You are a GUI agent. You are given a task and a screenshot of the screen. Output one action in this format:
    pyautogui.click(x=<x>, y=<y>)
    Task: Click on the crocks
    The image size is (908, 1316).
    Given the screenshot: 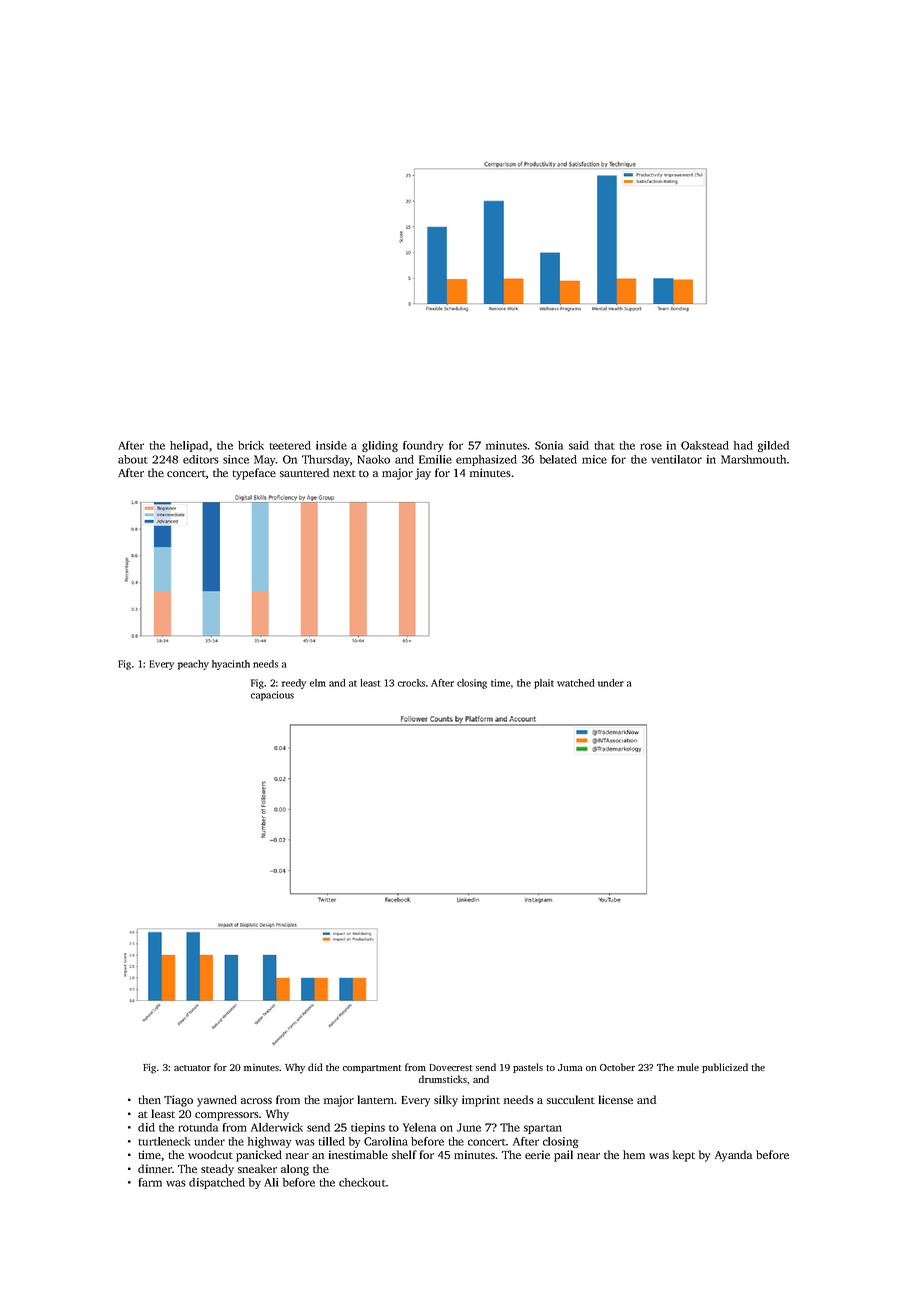 What is the action you would take?
    pyautogui.click(x=411, y=683)
